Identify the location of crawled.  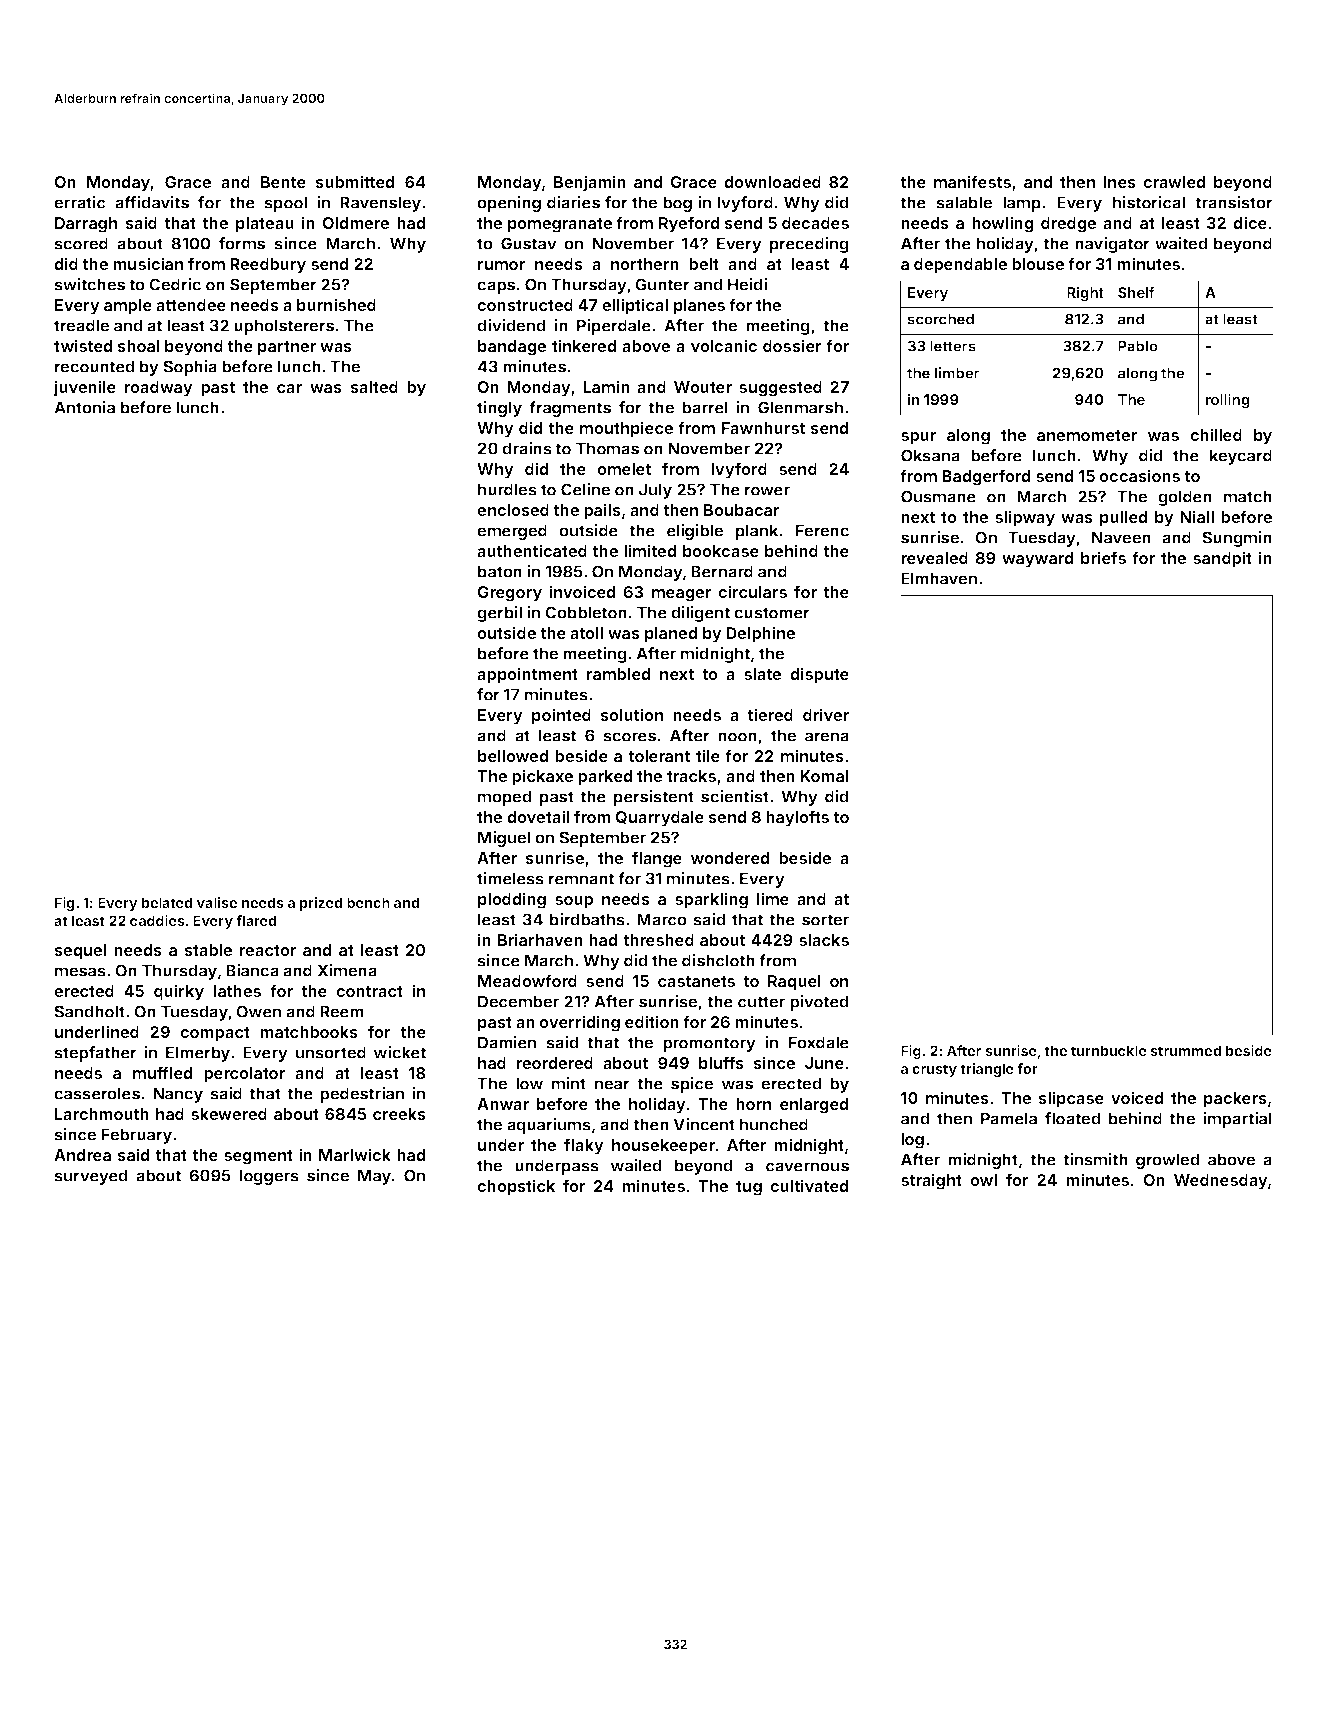
(1174, 182).
